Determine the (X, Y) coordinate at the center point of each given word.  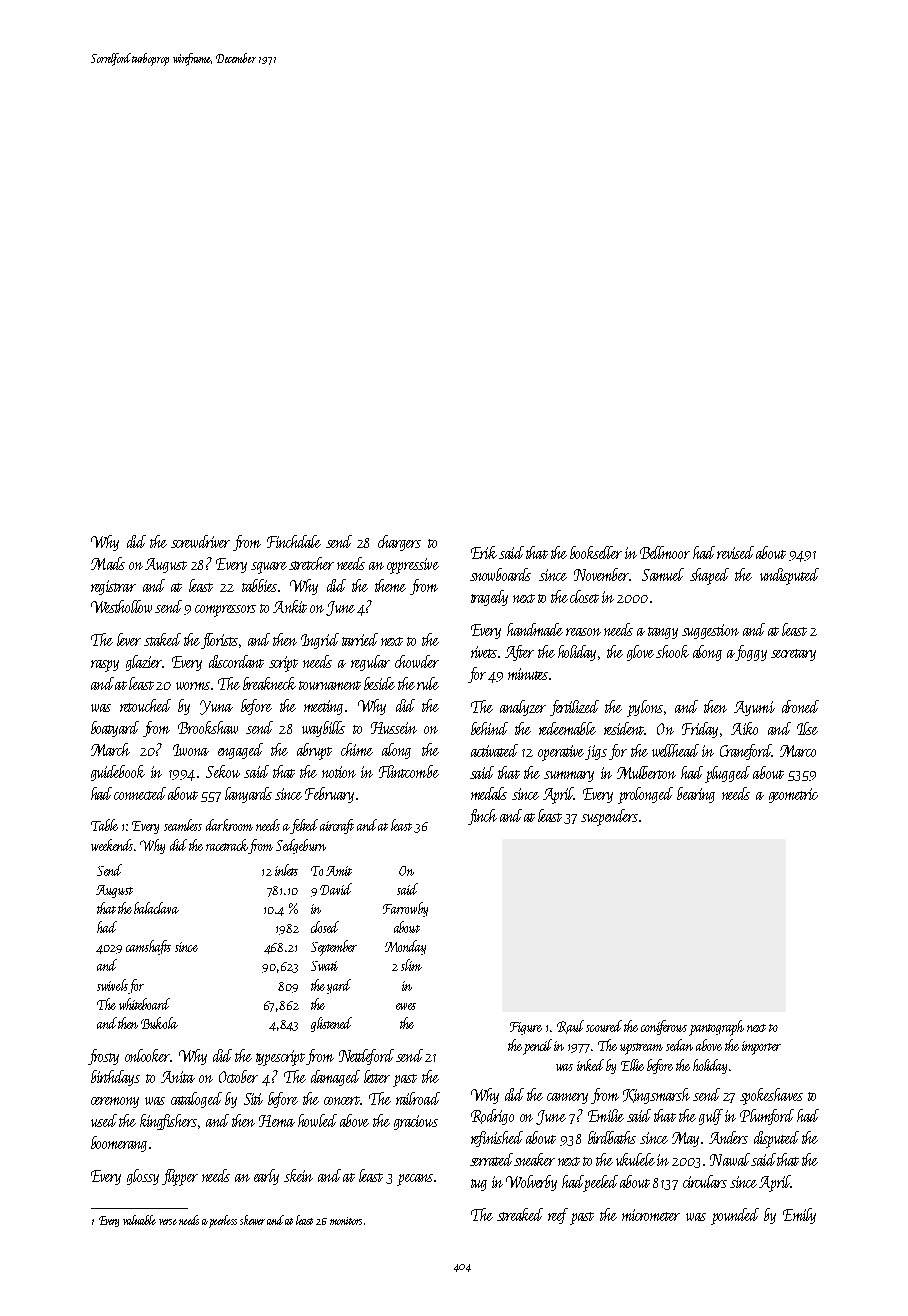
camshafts (148, 947)
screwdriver (200, 541)
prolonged (645, 795)
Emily (799, 1216)
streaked (520, 1214)
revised (735, 552)
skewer (252, 1220)
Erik (484, 552)
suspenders (609, 817)
